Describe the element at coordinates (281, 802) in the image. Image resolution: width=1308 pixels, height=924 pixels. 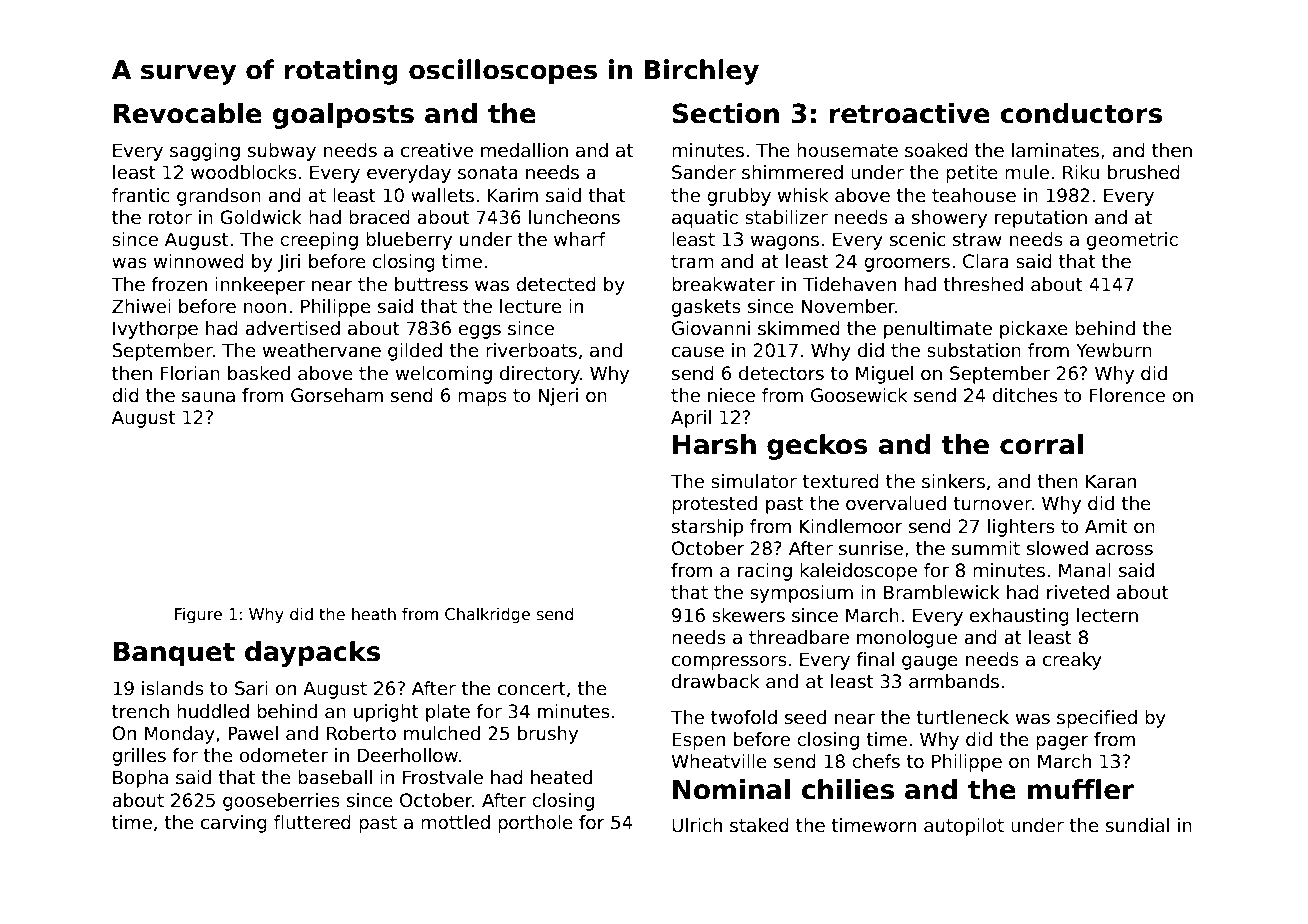
I see `gooseberries` at that location.
